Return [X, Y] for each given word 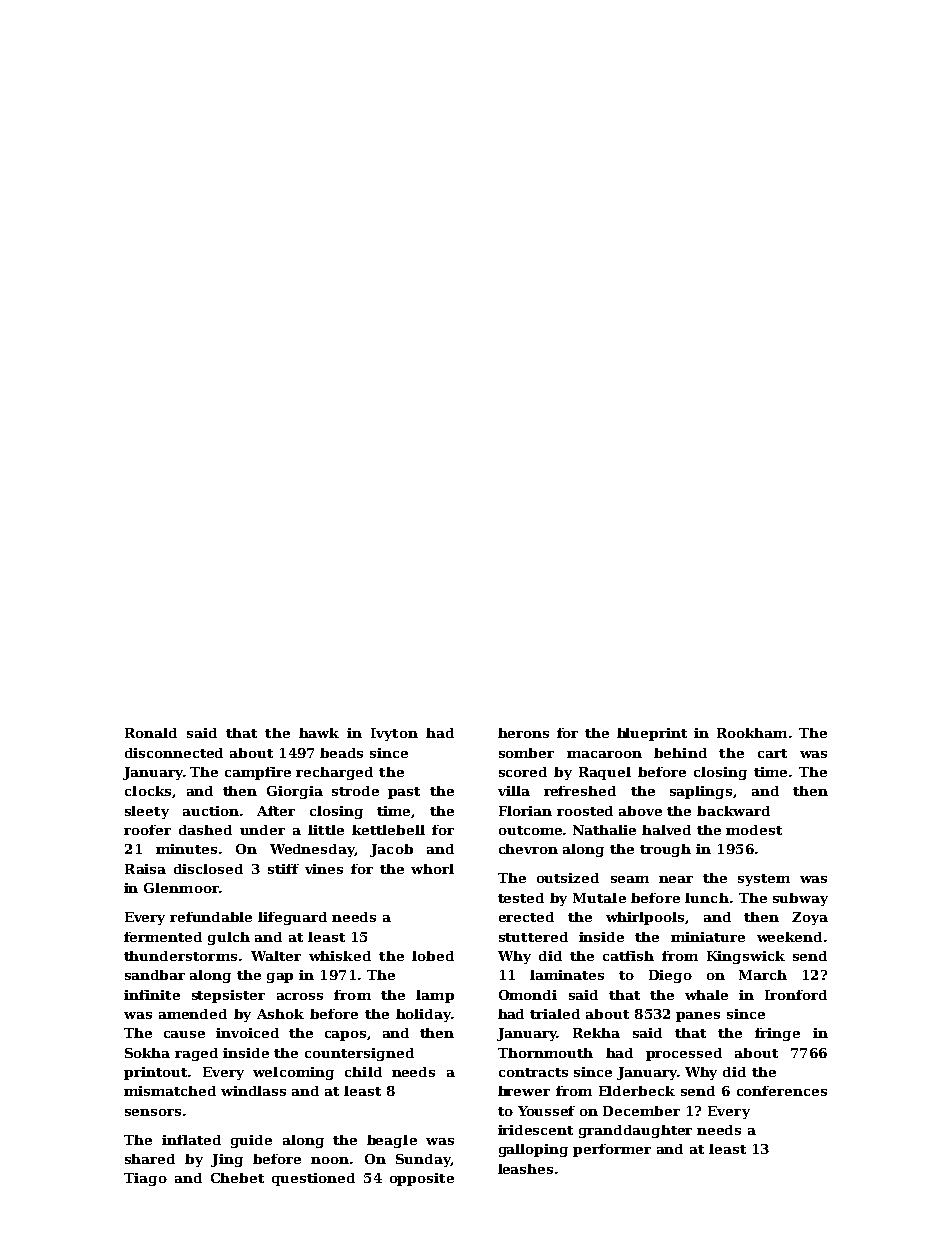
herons [523, 733]
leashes [525, 1169]
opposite [422, 1179]
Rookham [752, 733]
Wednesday [312, 850]
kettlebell [388, 830]
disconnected [174, 753]
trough [665, 850]
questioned [313, 1179]
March [763, 975]
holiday [423, 1015]
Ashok [280, 1014]
